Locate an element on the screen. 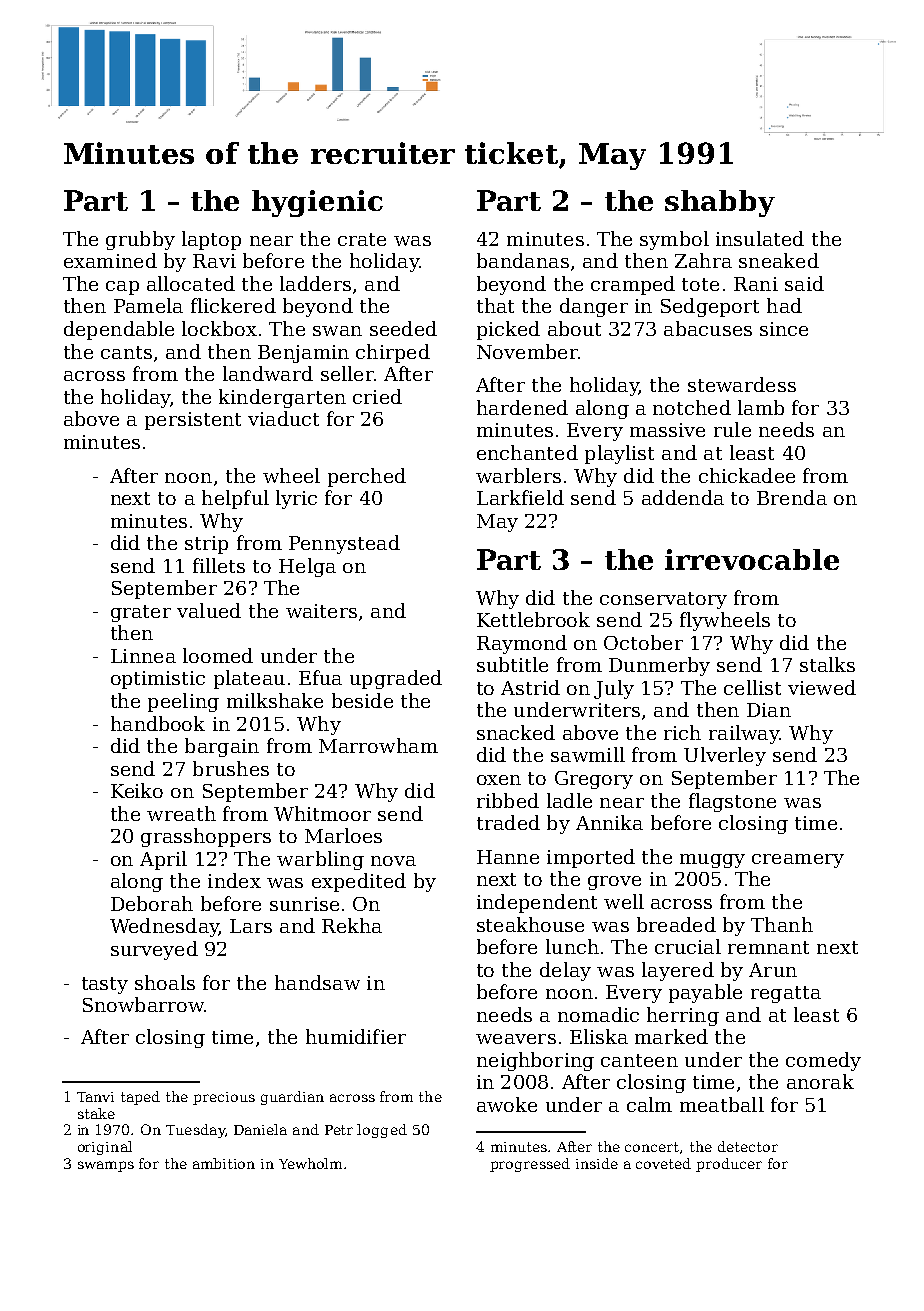 This screenshot has width=924, height=1311. since is located at coordinates (784, 329).
